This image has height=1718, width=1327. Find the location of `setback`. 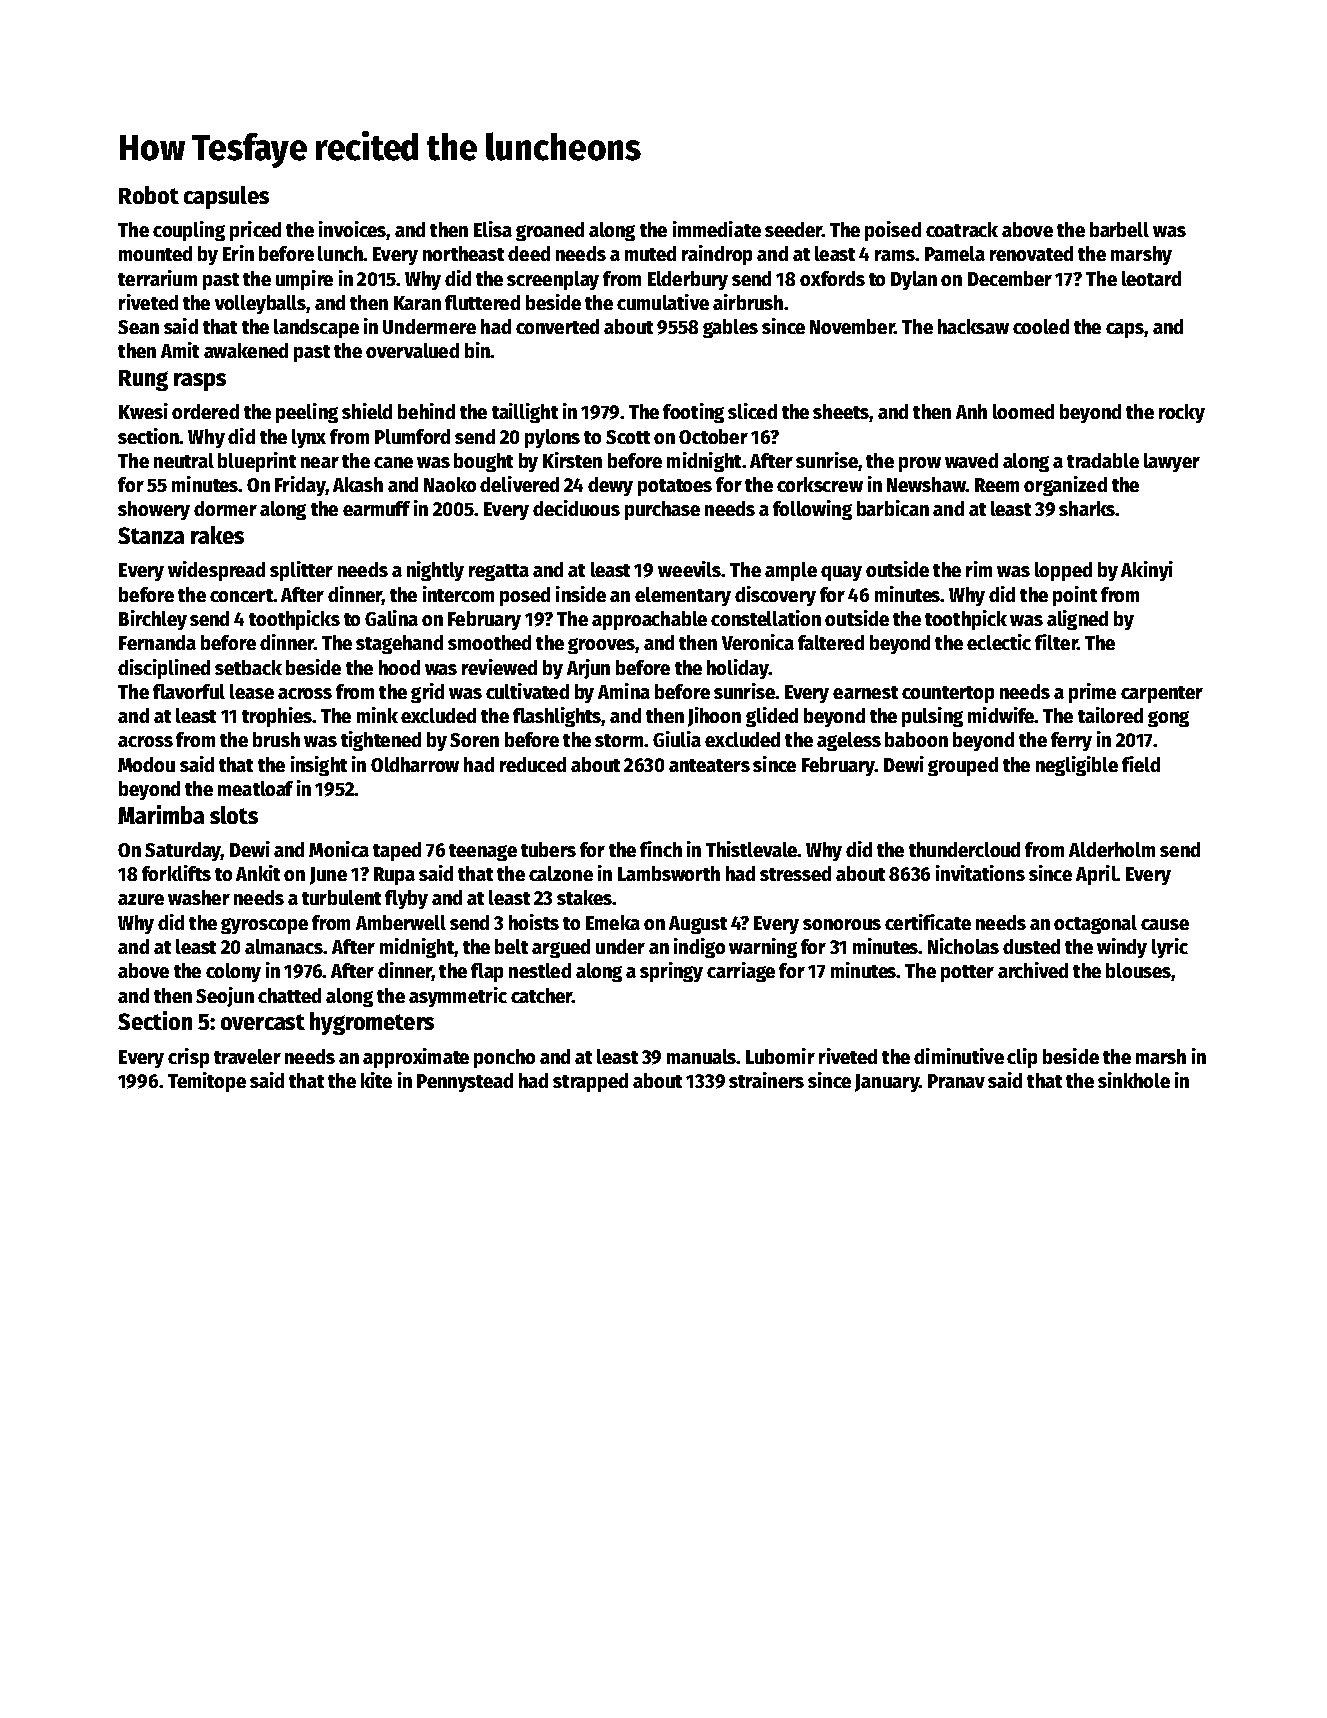

setback is located at coordinates (248, 667).
